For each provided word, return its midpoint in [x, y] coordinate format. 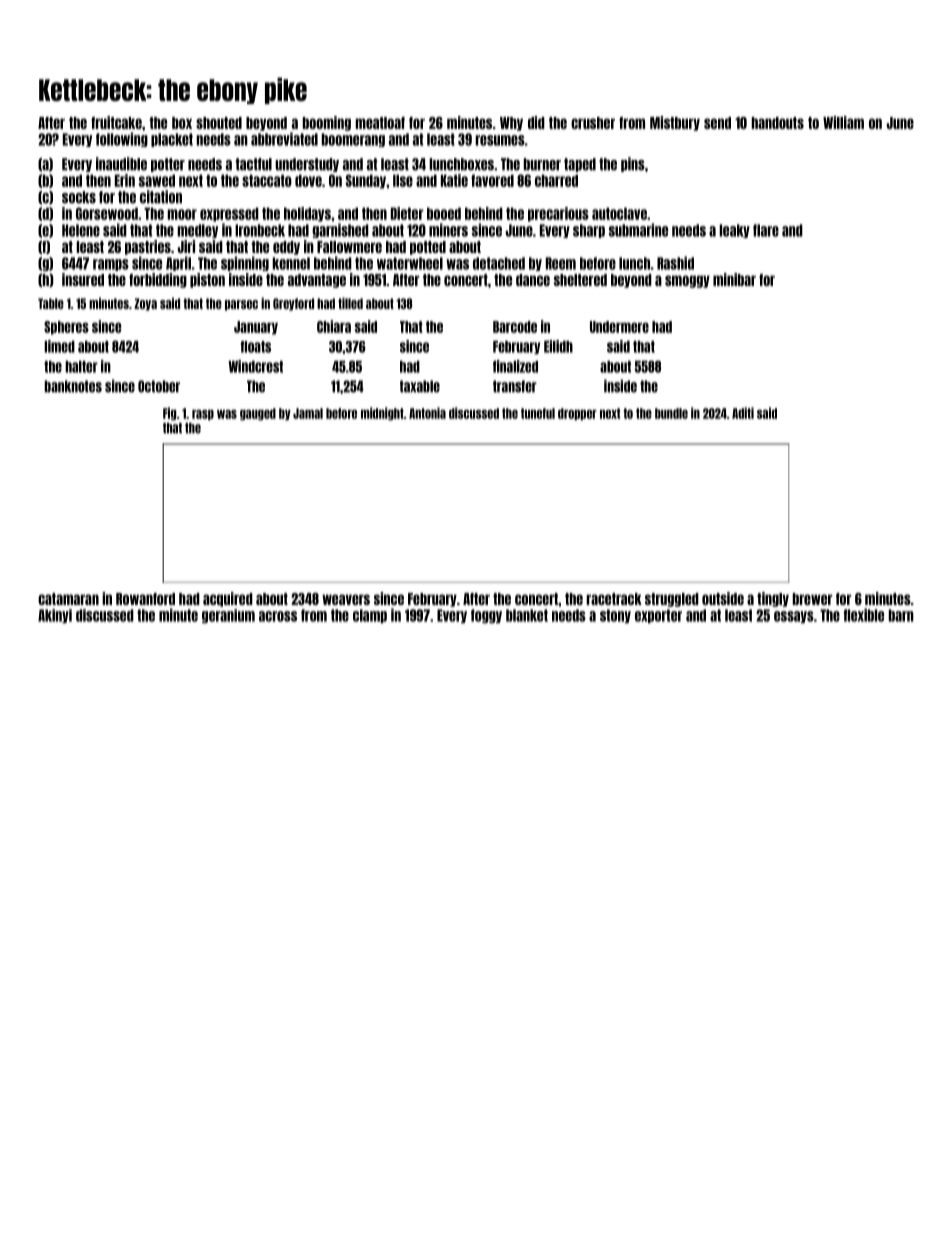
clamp [370, 616]
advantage [317, 281]
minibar [734, 279]
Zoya [145, 304]
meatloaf [380, 123]
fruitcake [116, 122]
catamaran [68, 599]
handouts [777, 123]
